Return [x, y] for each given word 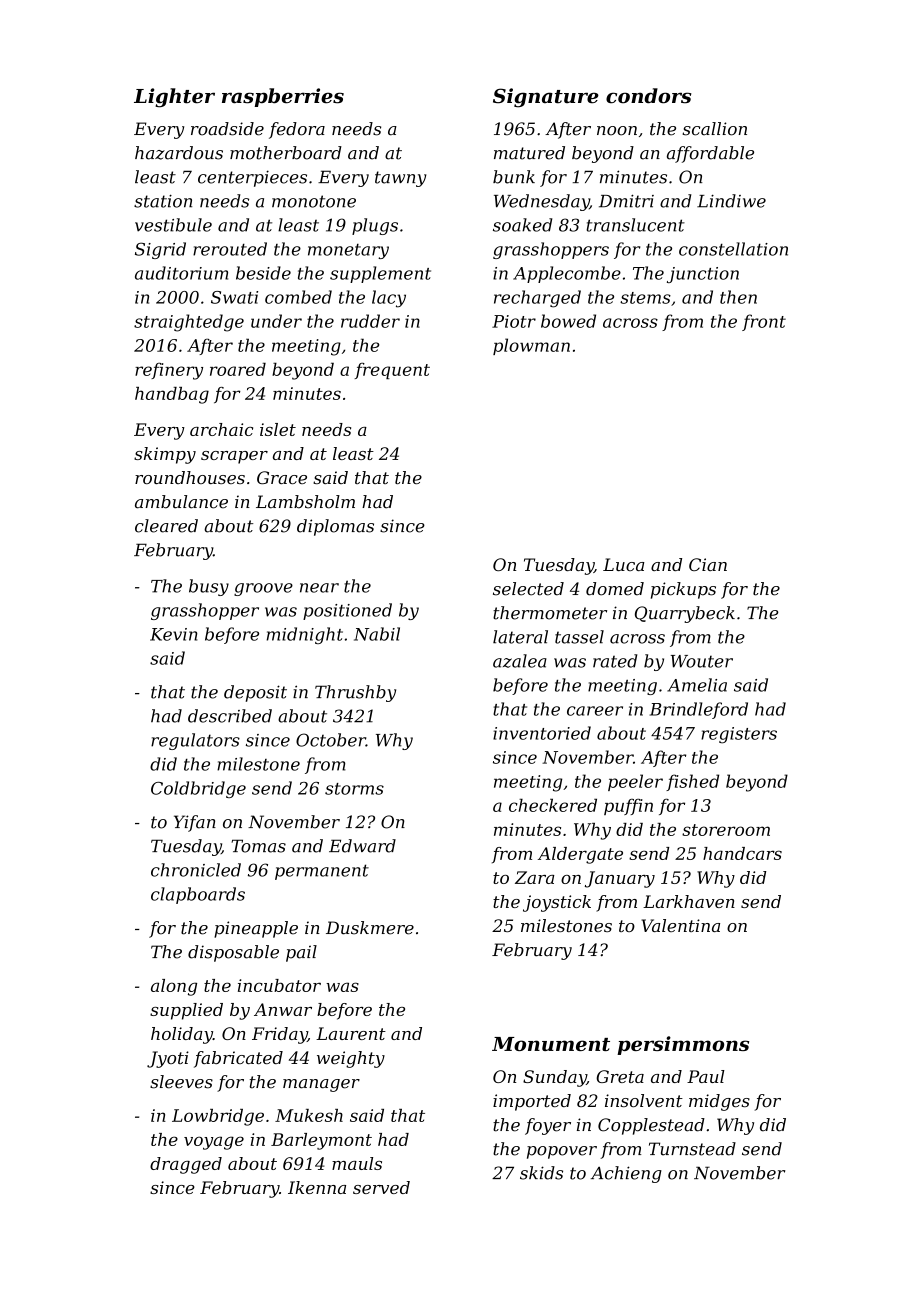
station [163, 201]
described [230, 716]
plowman [531, 346]
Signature [546, 98]
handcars [742, 853]
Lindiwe [731, 201]
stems [645, 298]
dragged [186, 1165]
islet [278, 429]
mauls [357, 1163]
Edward [362, 846]
